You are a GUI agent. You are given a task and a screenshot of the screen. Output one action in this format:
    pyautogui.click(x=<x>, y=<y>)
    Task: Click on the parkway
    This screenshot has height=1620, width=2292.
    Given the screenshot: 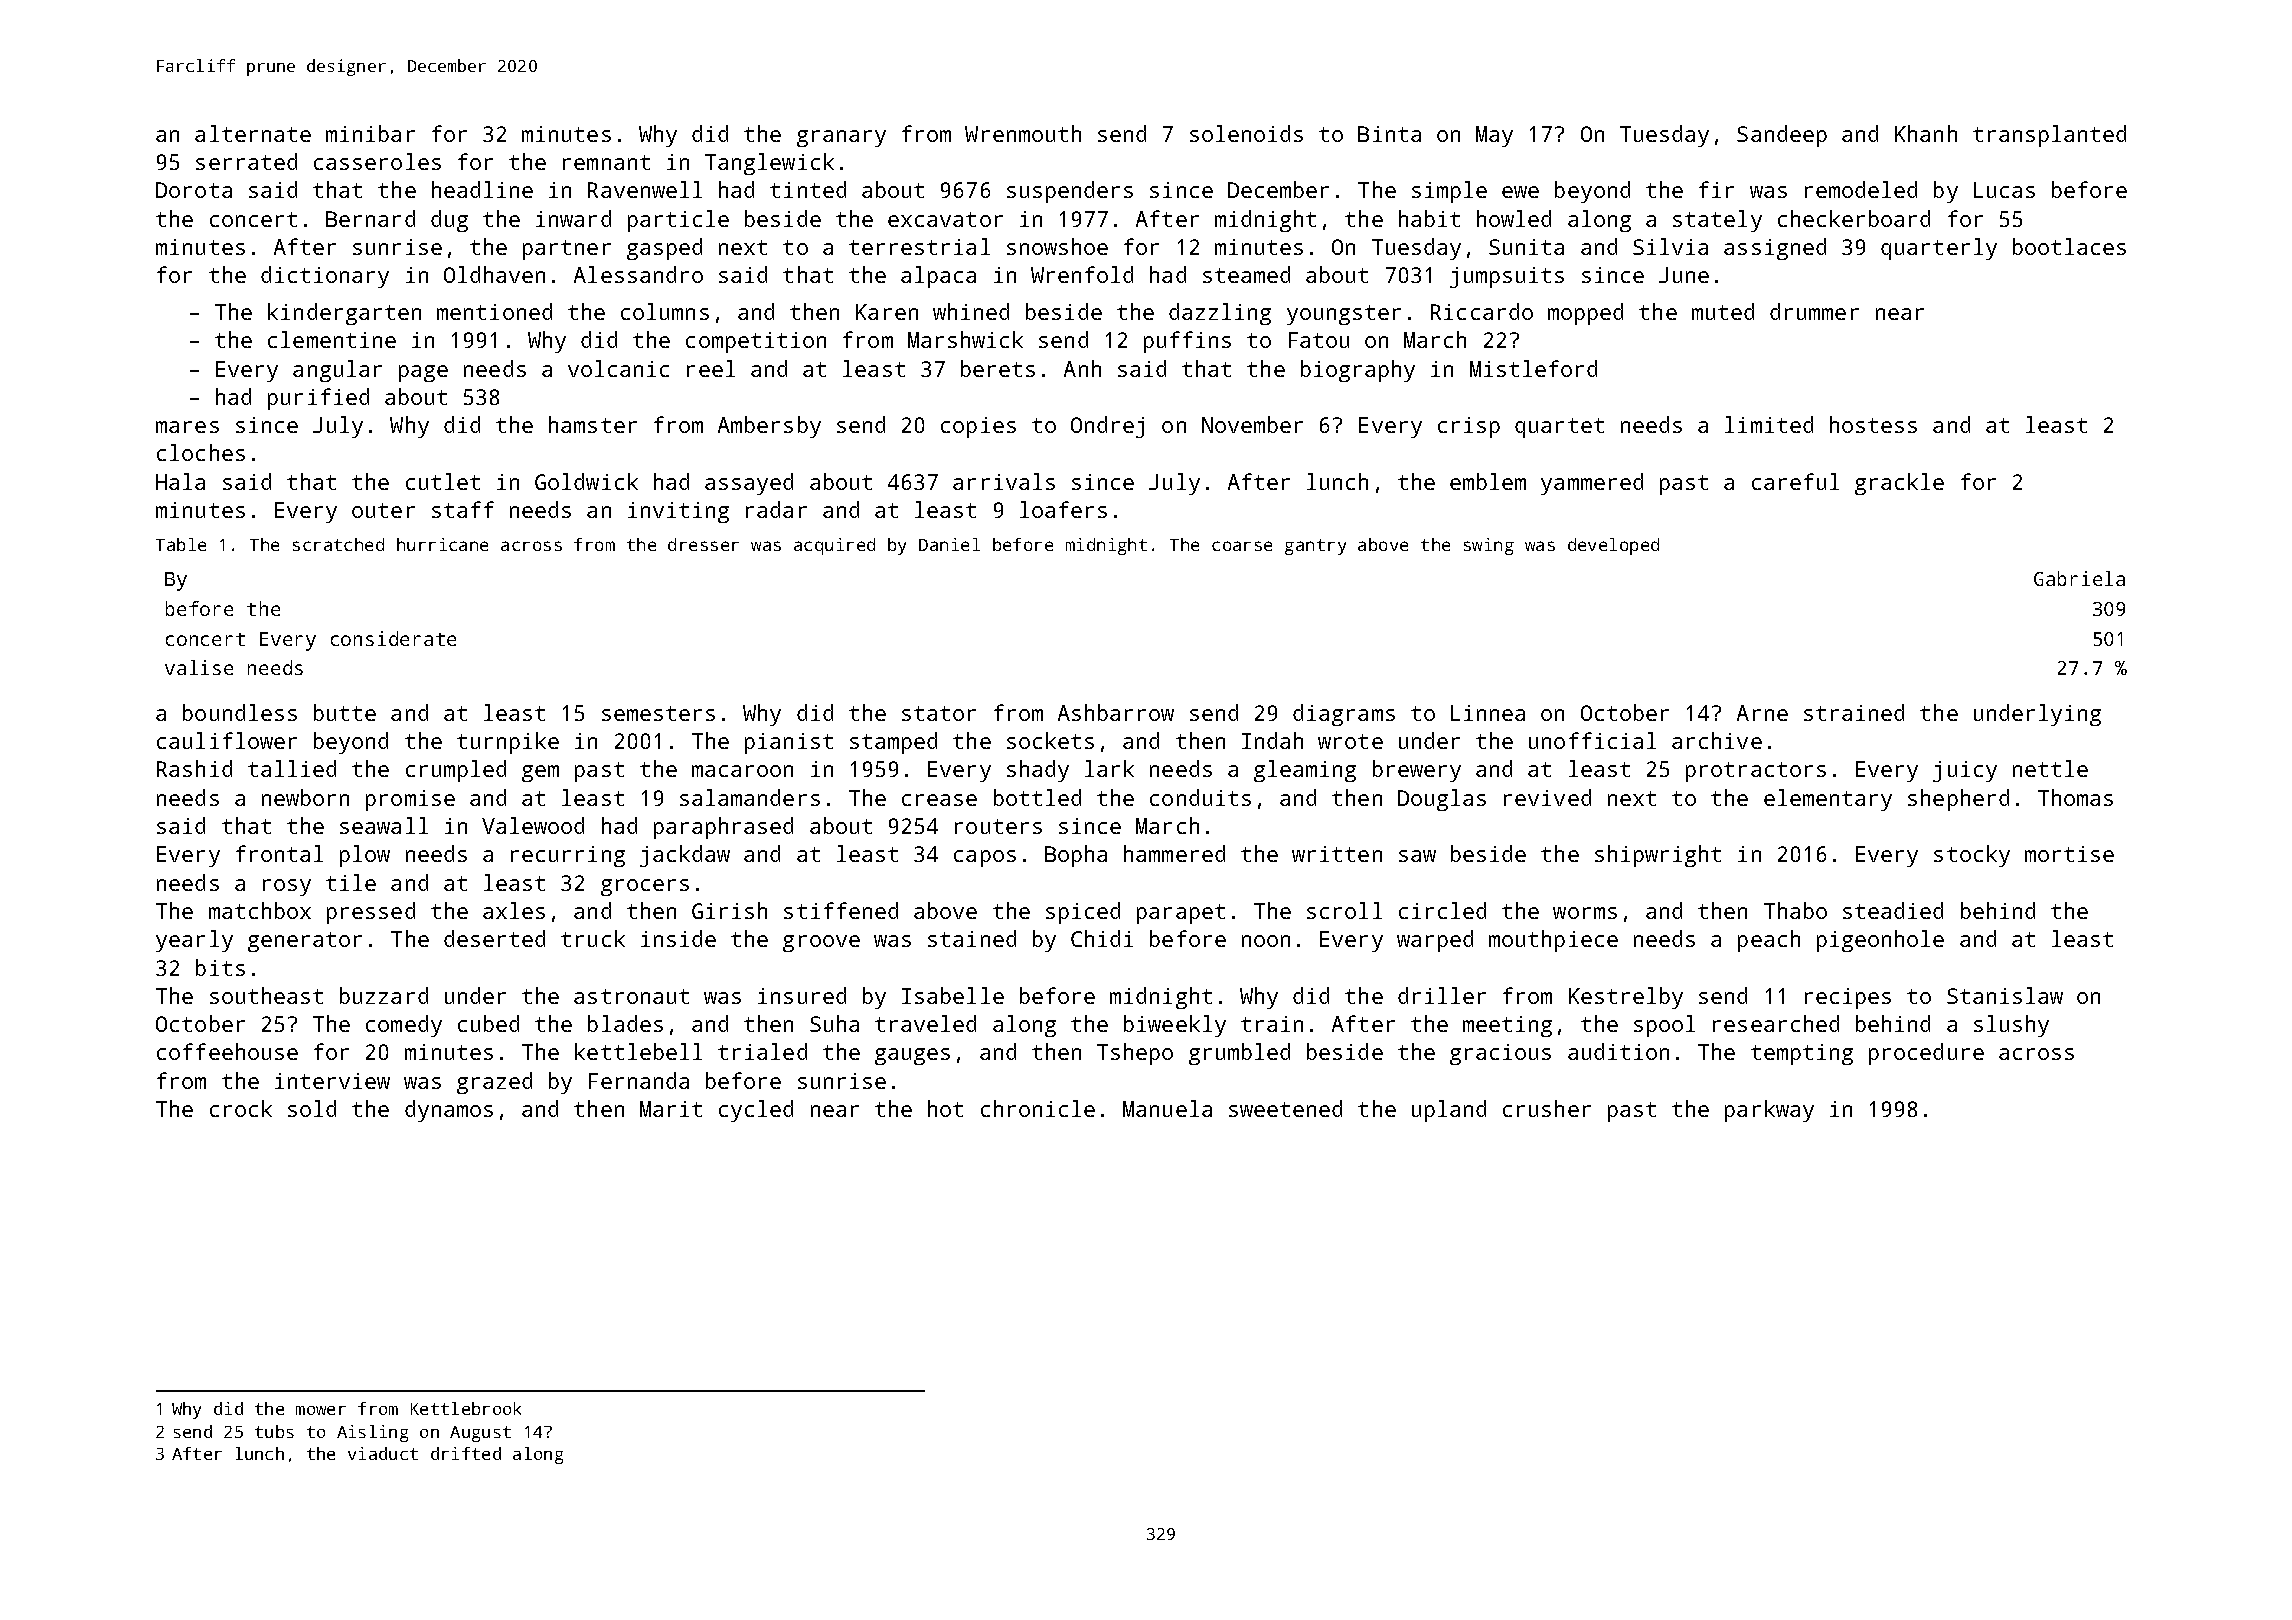 What is the action you would take?
    pyautogui.click(x=1769, y=1111)
